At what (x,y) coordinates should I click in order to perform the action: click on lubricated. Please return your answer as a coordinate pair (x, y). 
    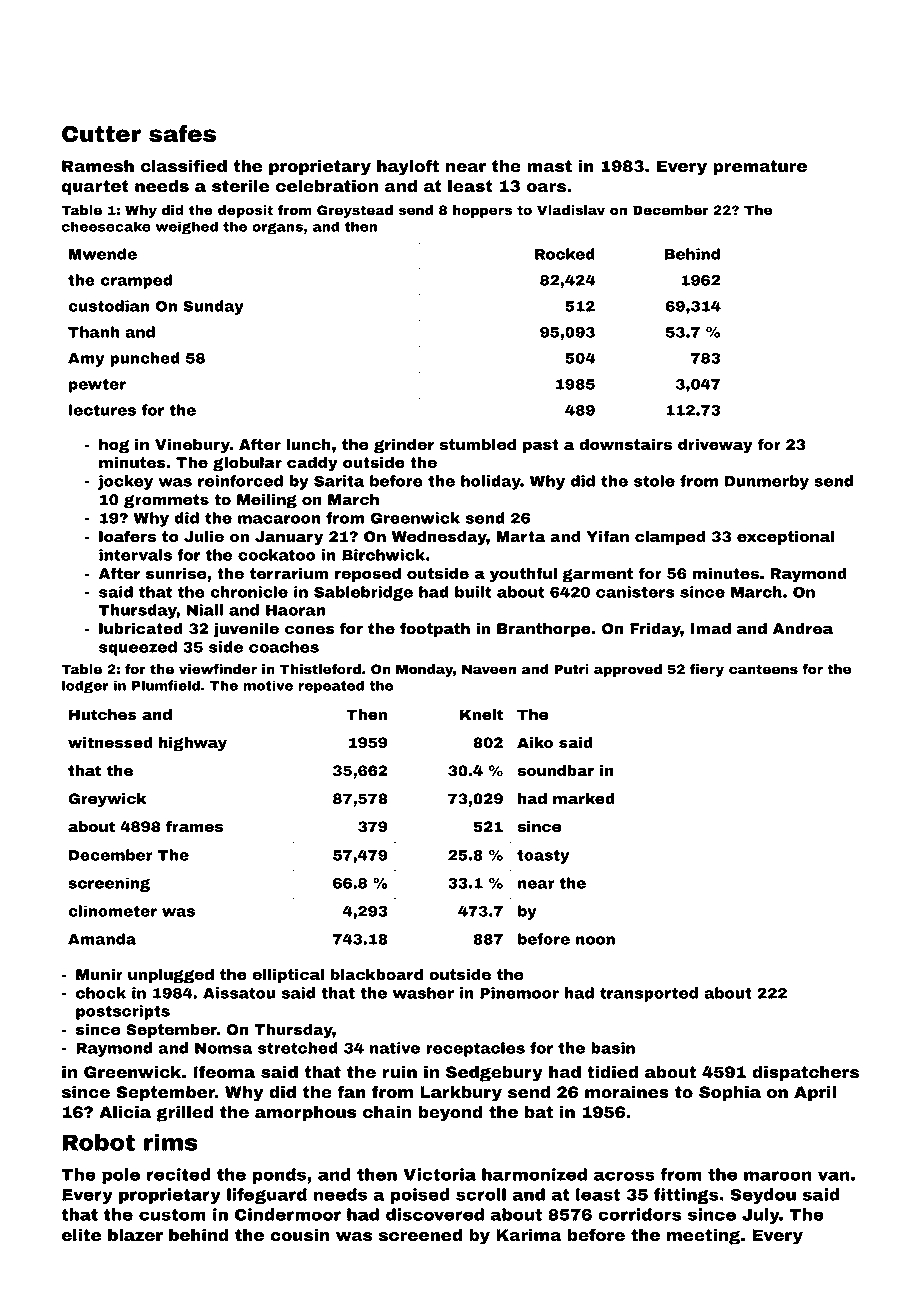
    Looking at the image, I should click on (141, 628).
